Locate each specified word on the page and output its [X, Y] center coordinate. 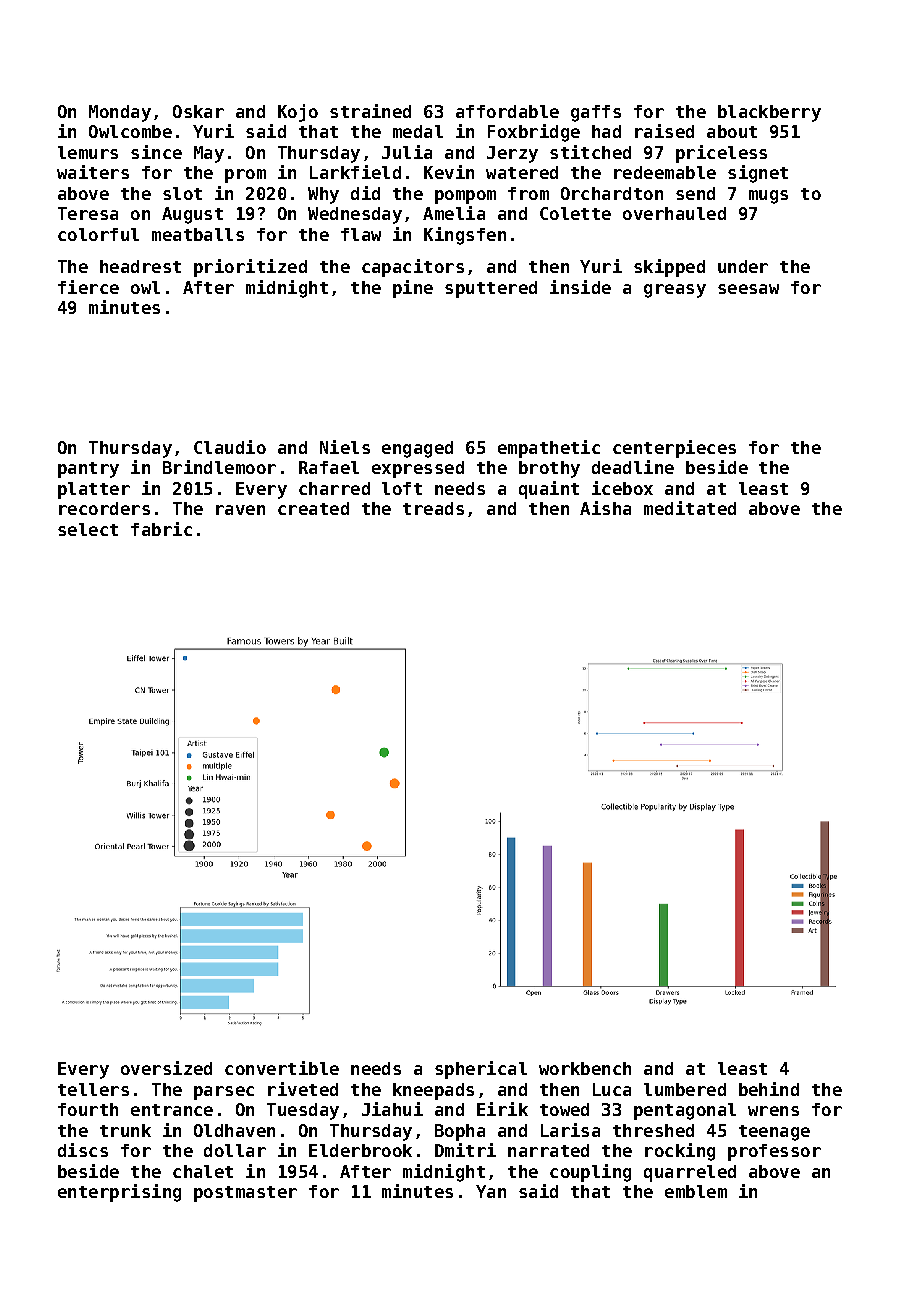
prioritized [250, 268]
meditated [690, 508]
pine [413, 289]
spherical [481, 1070]
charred [334, 488]
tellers [93, 1089]
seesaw [748, 289]
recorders [104, 508]
